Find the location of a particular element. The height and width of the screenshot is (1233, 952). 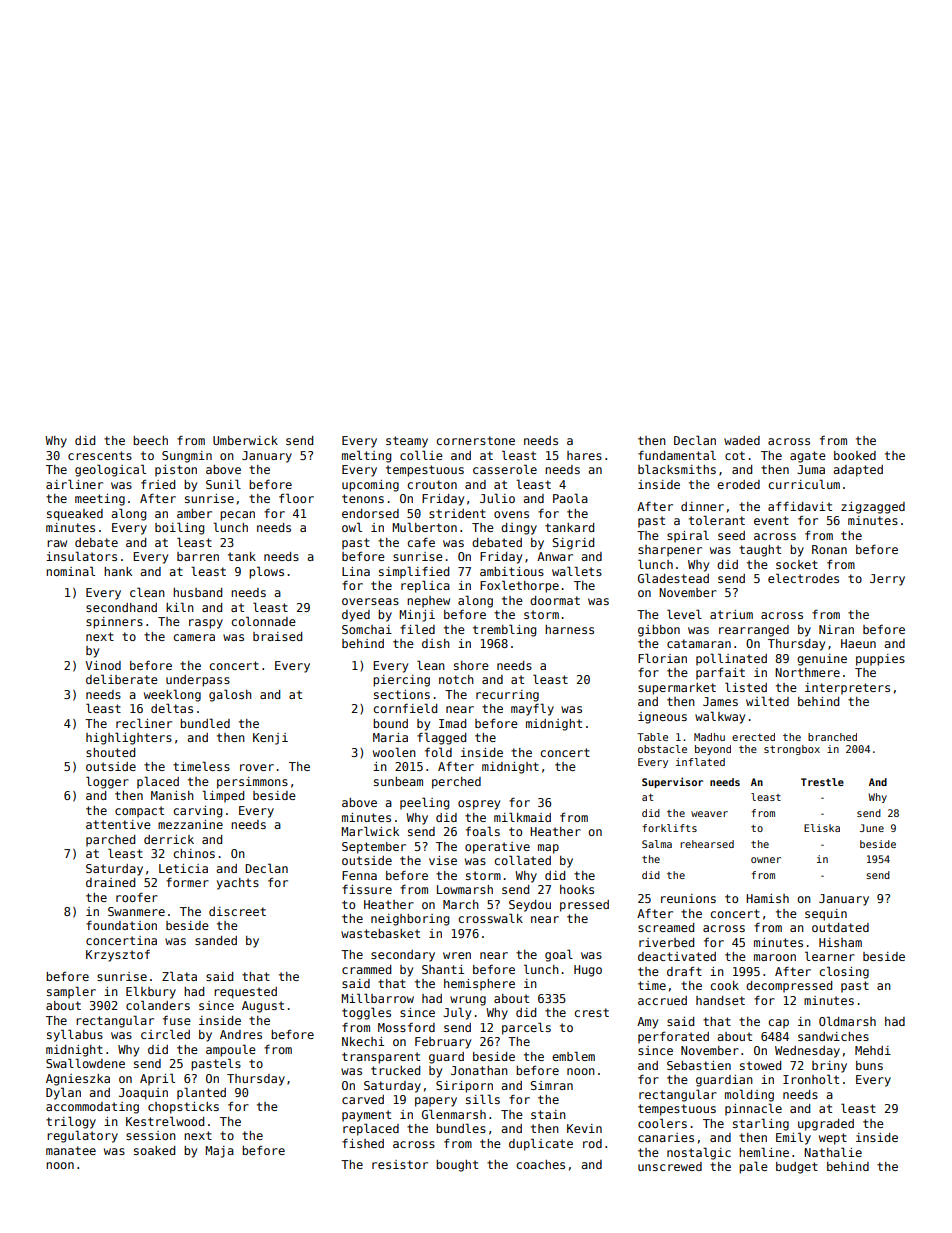

meeting is located at coordinates (100, 500).
